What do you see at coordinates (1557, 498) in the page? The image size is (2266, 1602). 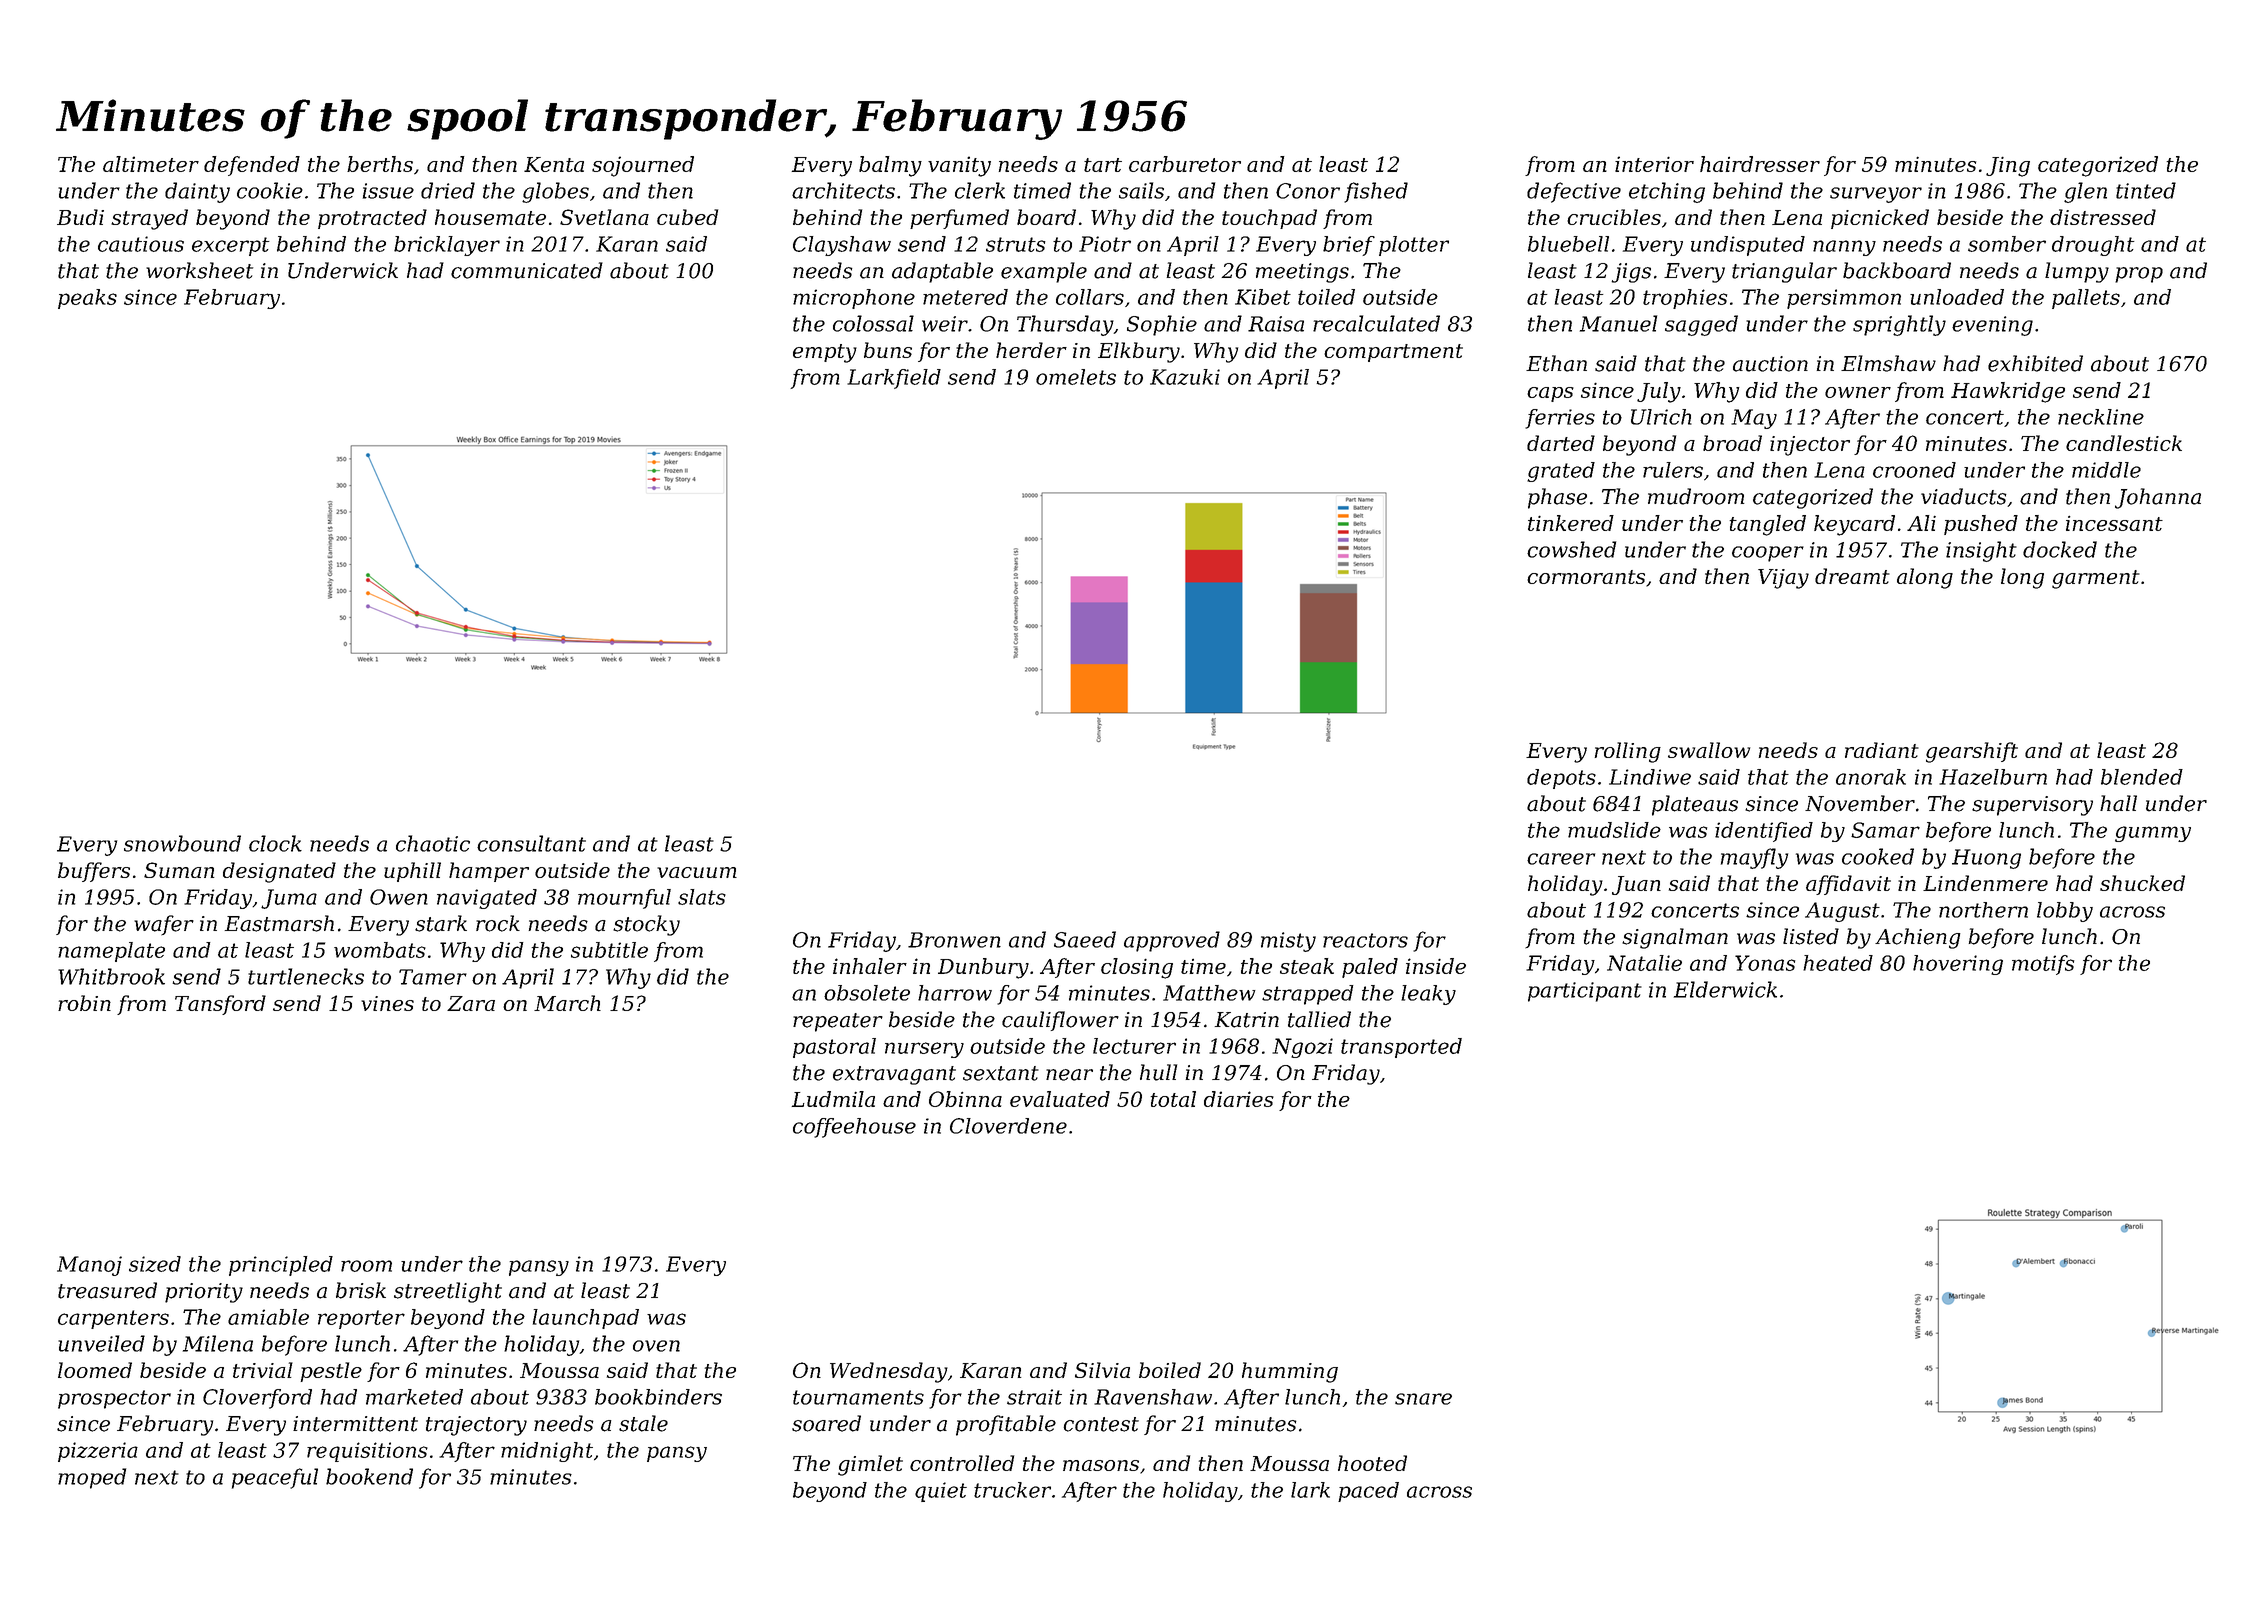 I see `phase` at bounding box center [1557, 498].
